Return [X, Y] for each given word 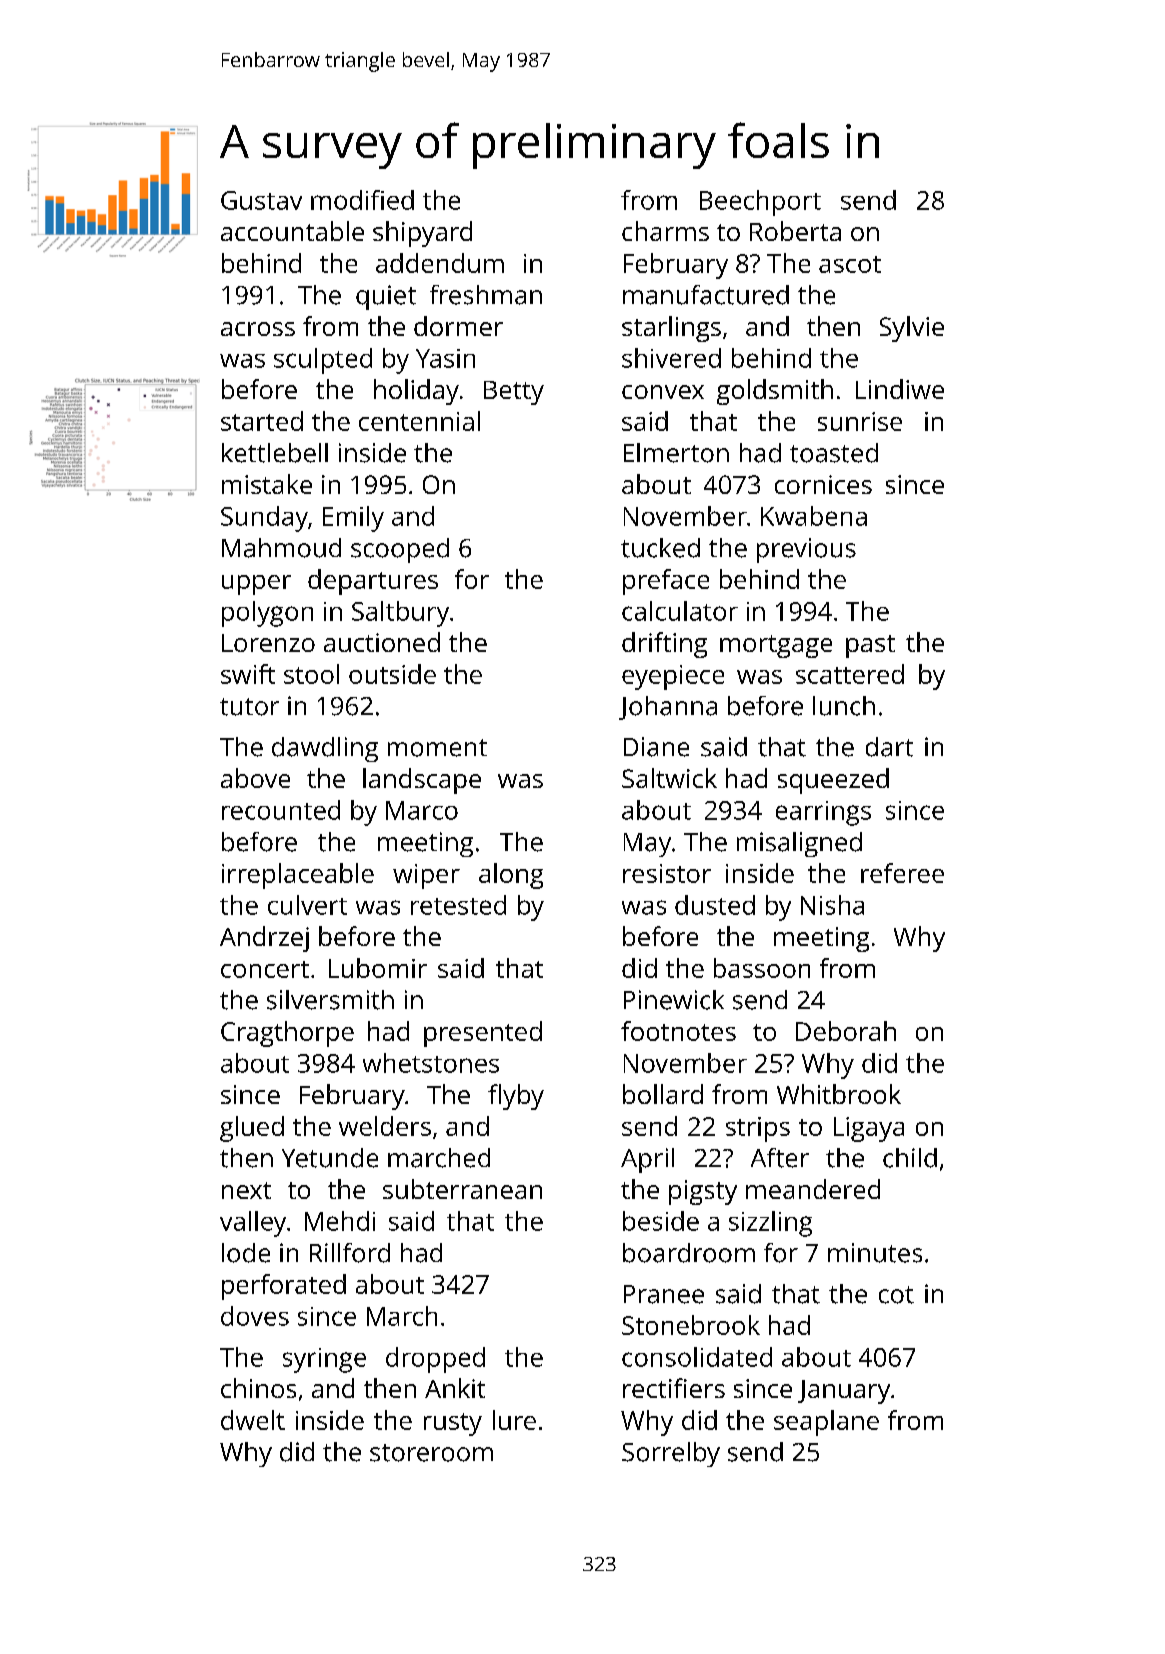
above [255, 778]
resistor [667, 873]
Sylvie [912, 329]
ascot [850, 264]
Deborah [846, 1031]
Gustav [261, 200]
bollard [663, 1094]
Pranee [664, 1294]
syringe [324, 1360]
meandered [813, 1189]
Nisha [832, 905]
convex [663, 392]
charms [665, 231]
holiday [416, 392]
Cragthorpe [287, 1034]
